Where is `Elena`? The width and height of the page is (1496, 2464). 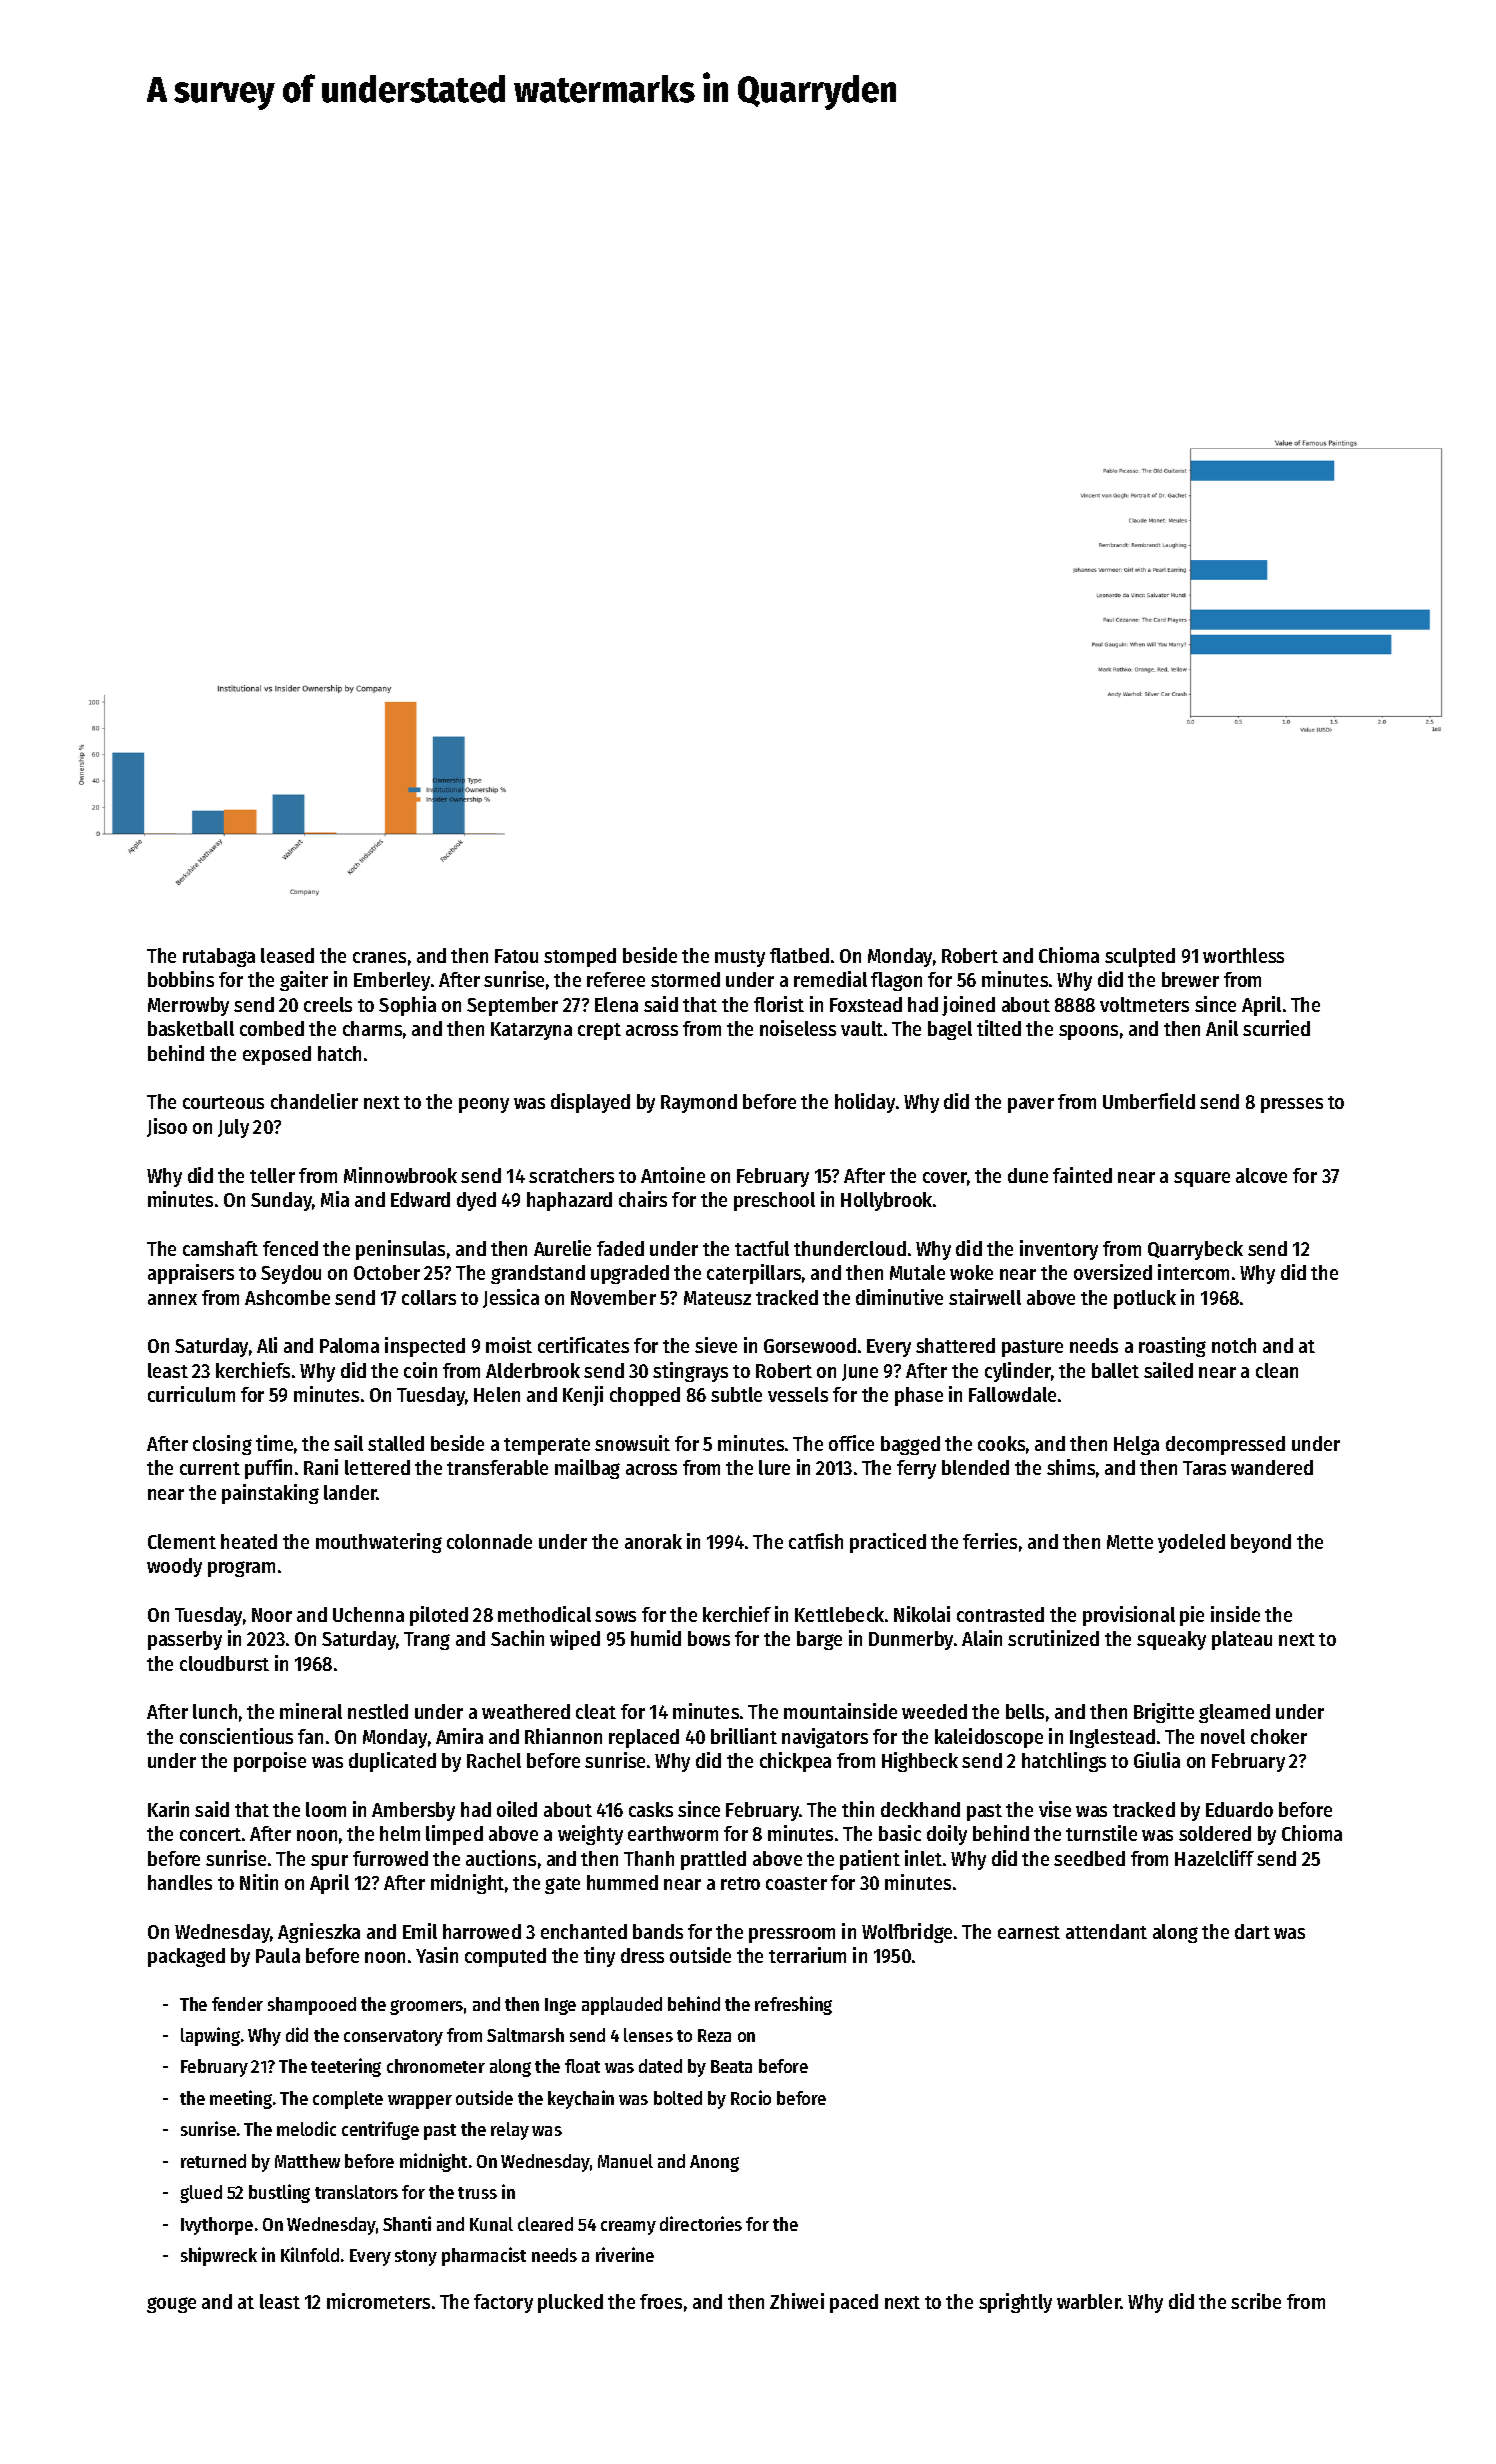
Elena is located at coordinates (616, 1004).
